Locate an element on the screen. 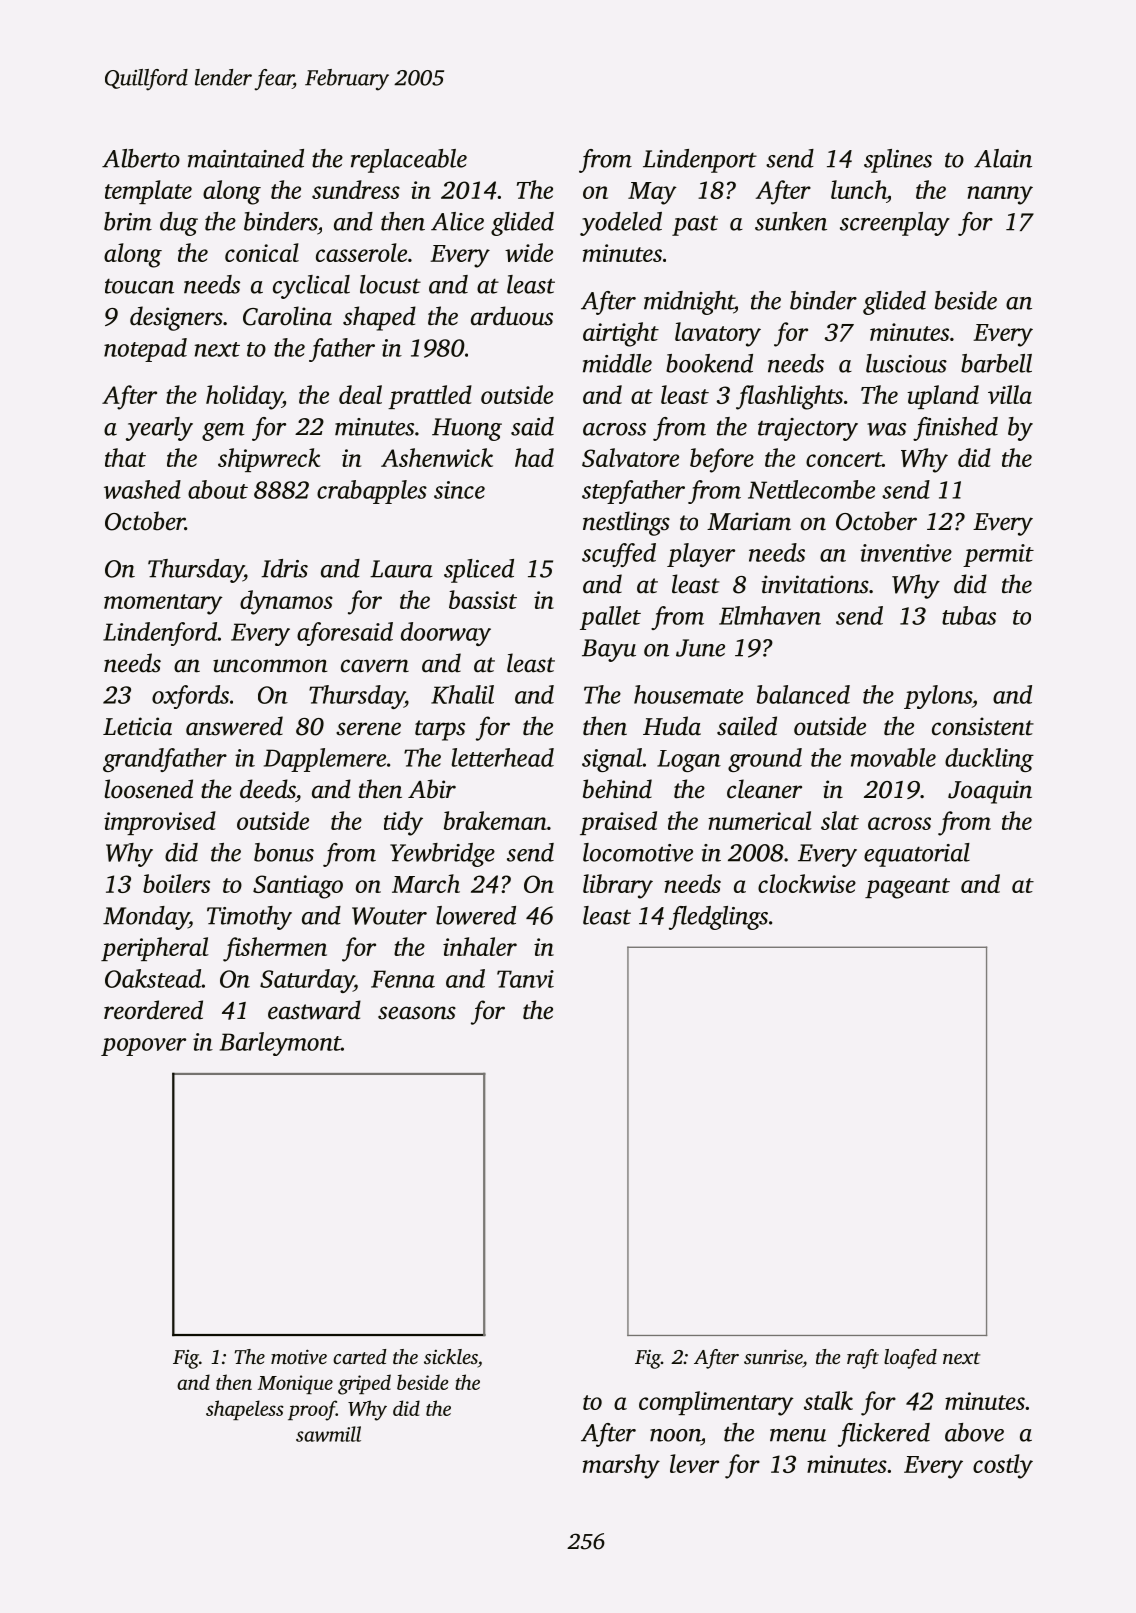 Image resolution: width=1136 pixels, height=1613 pixels. slat is located at coordinates (840, 820).
